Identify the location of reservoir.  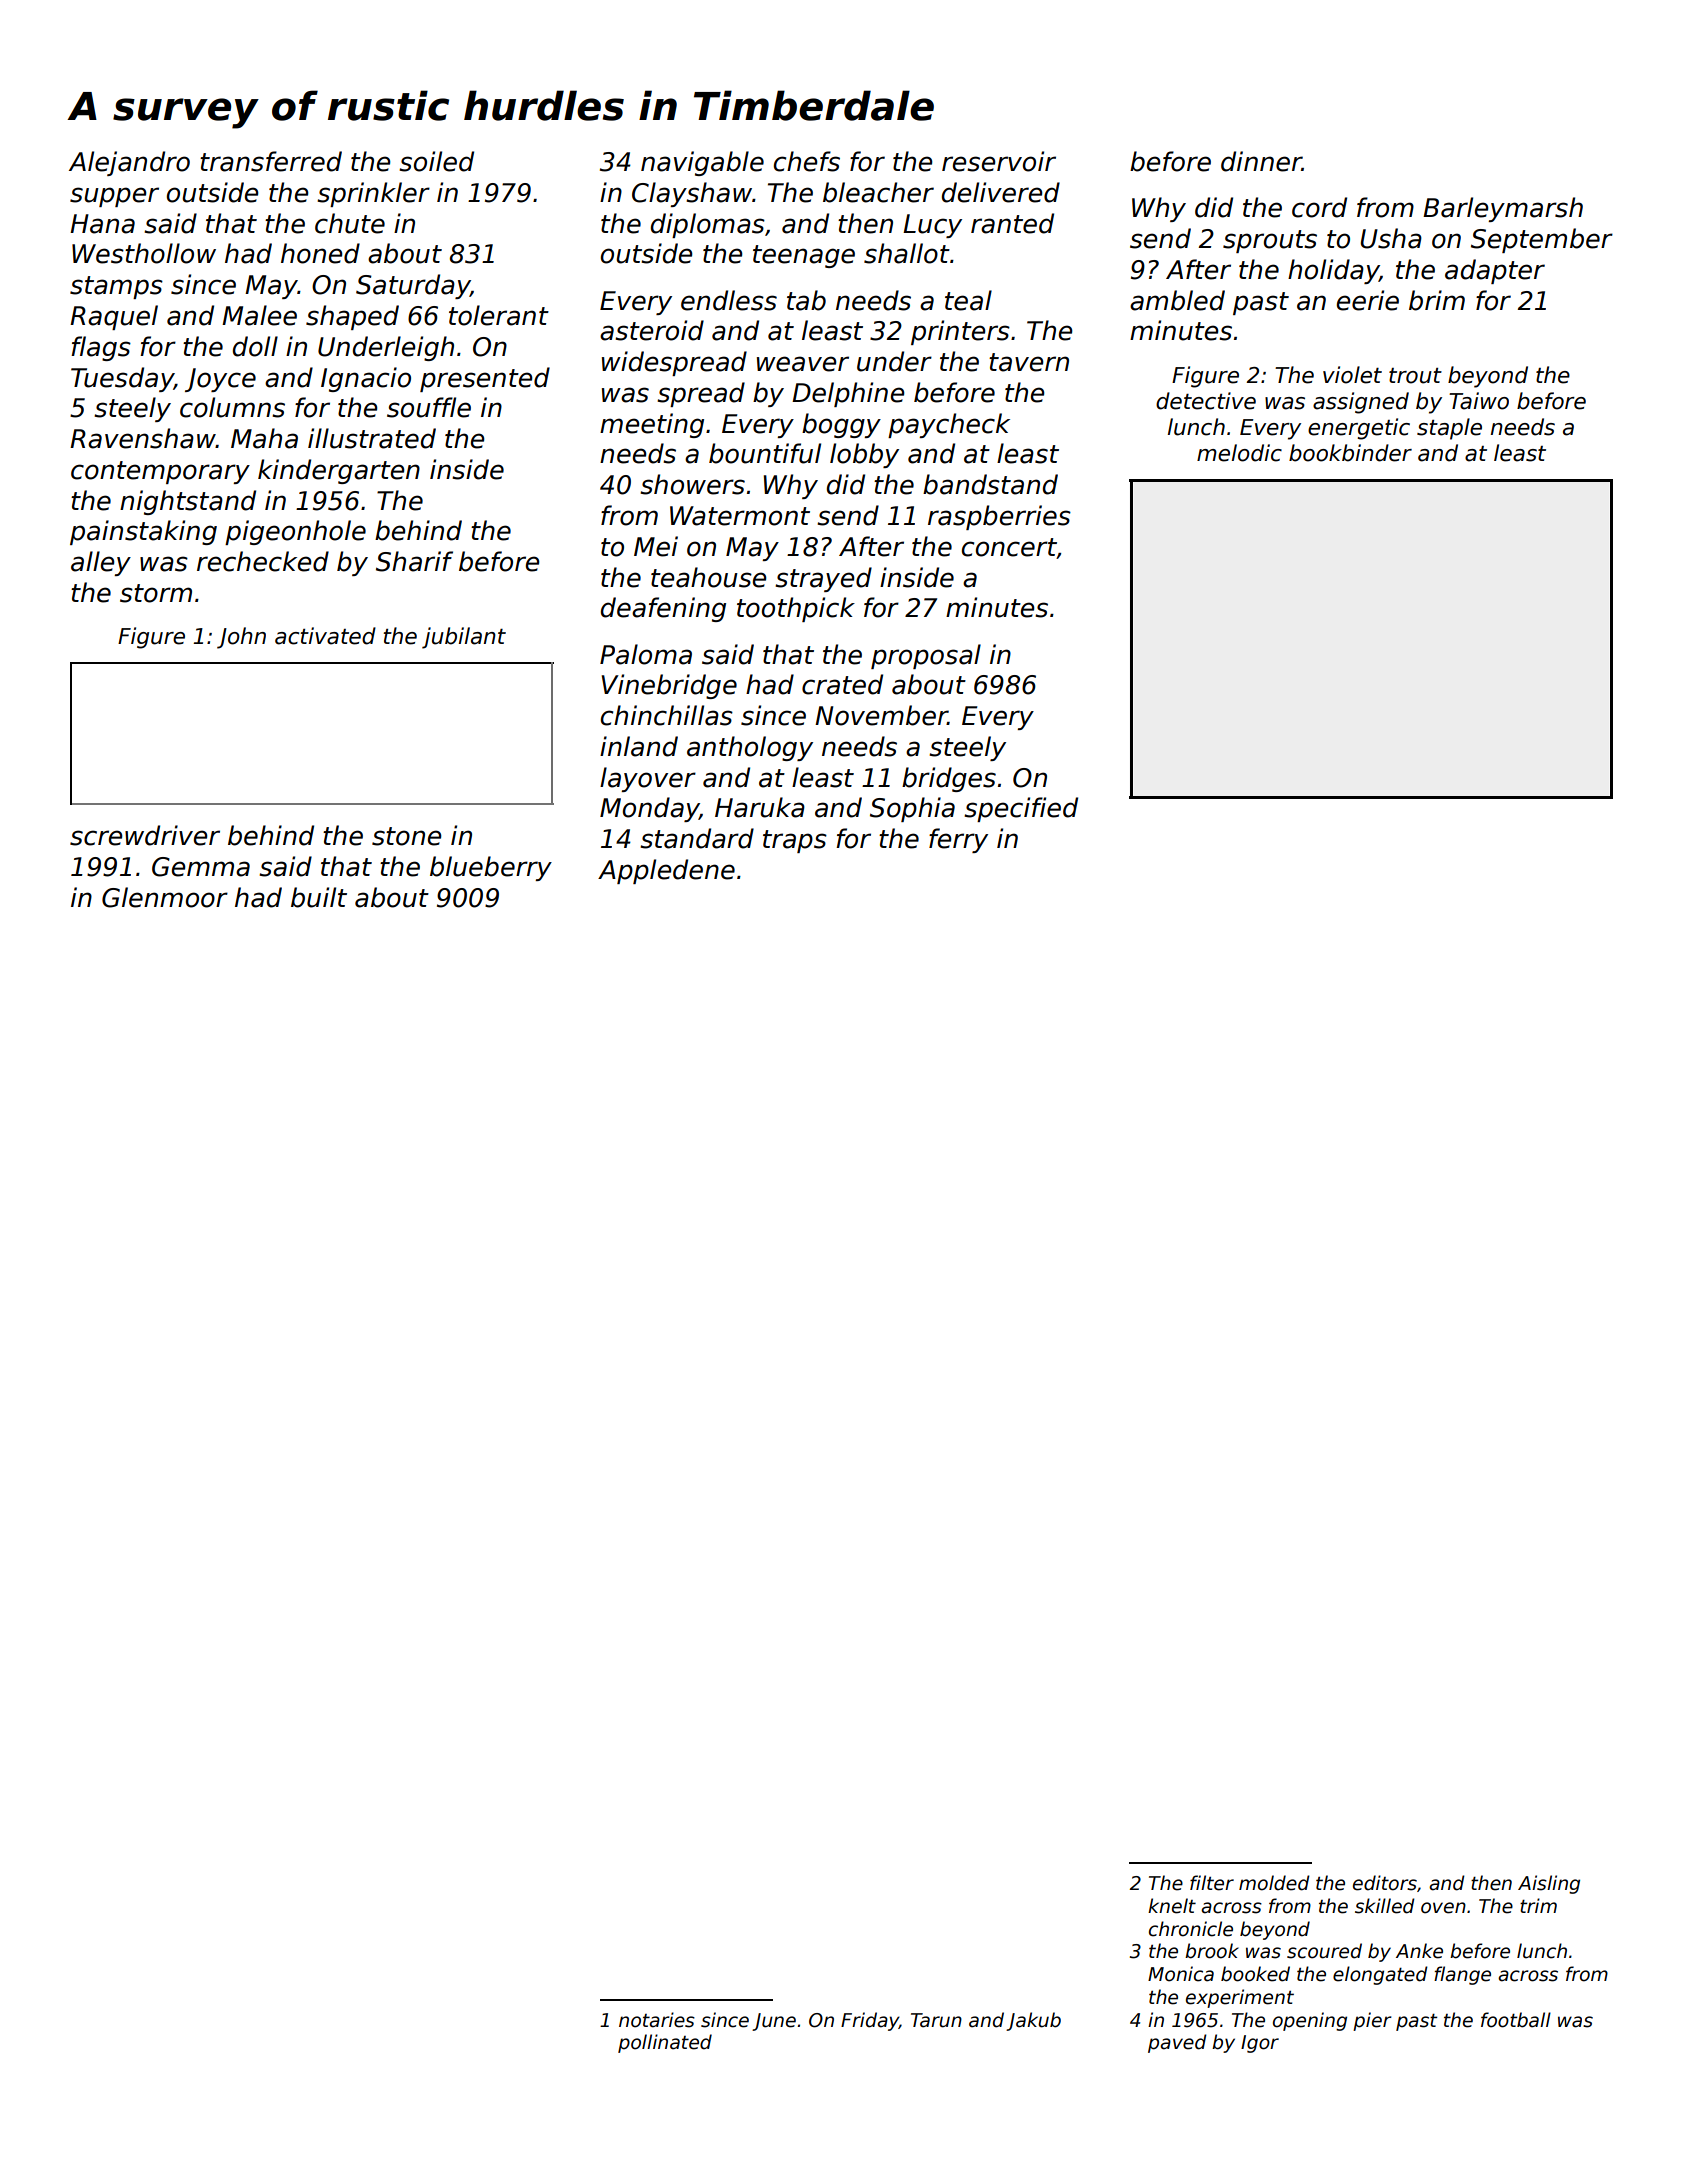
(999, 161).
